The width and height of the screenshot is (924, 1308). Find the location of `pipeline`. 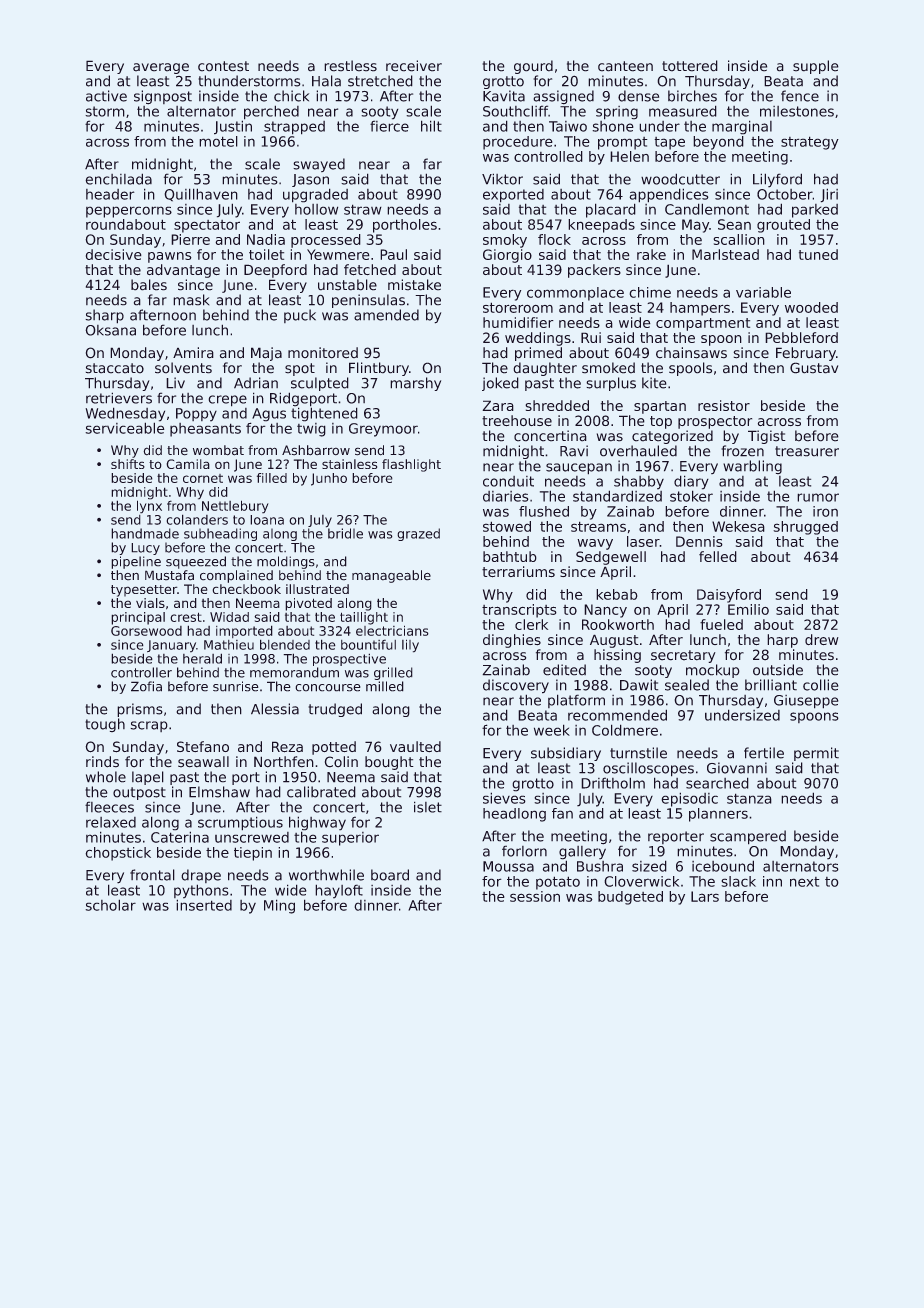

pipeline is located at coordinates (136, 562).
